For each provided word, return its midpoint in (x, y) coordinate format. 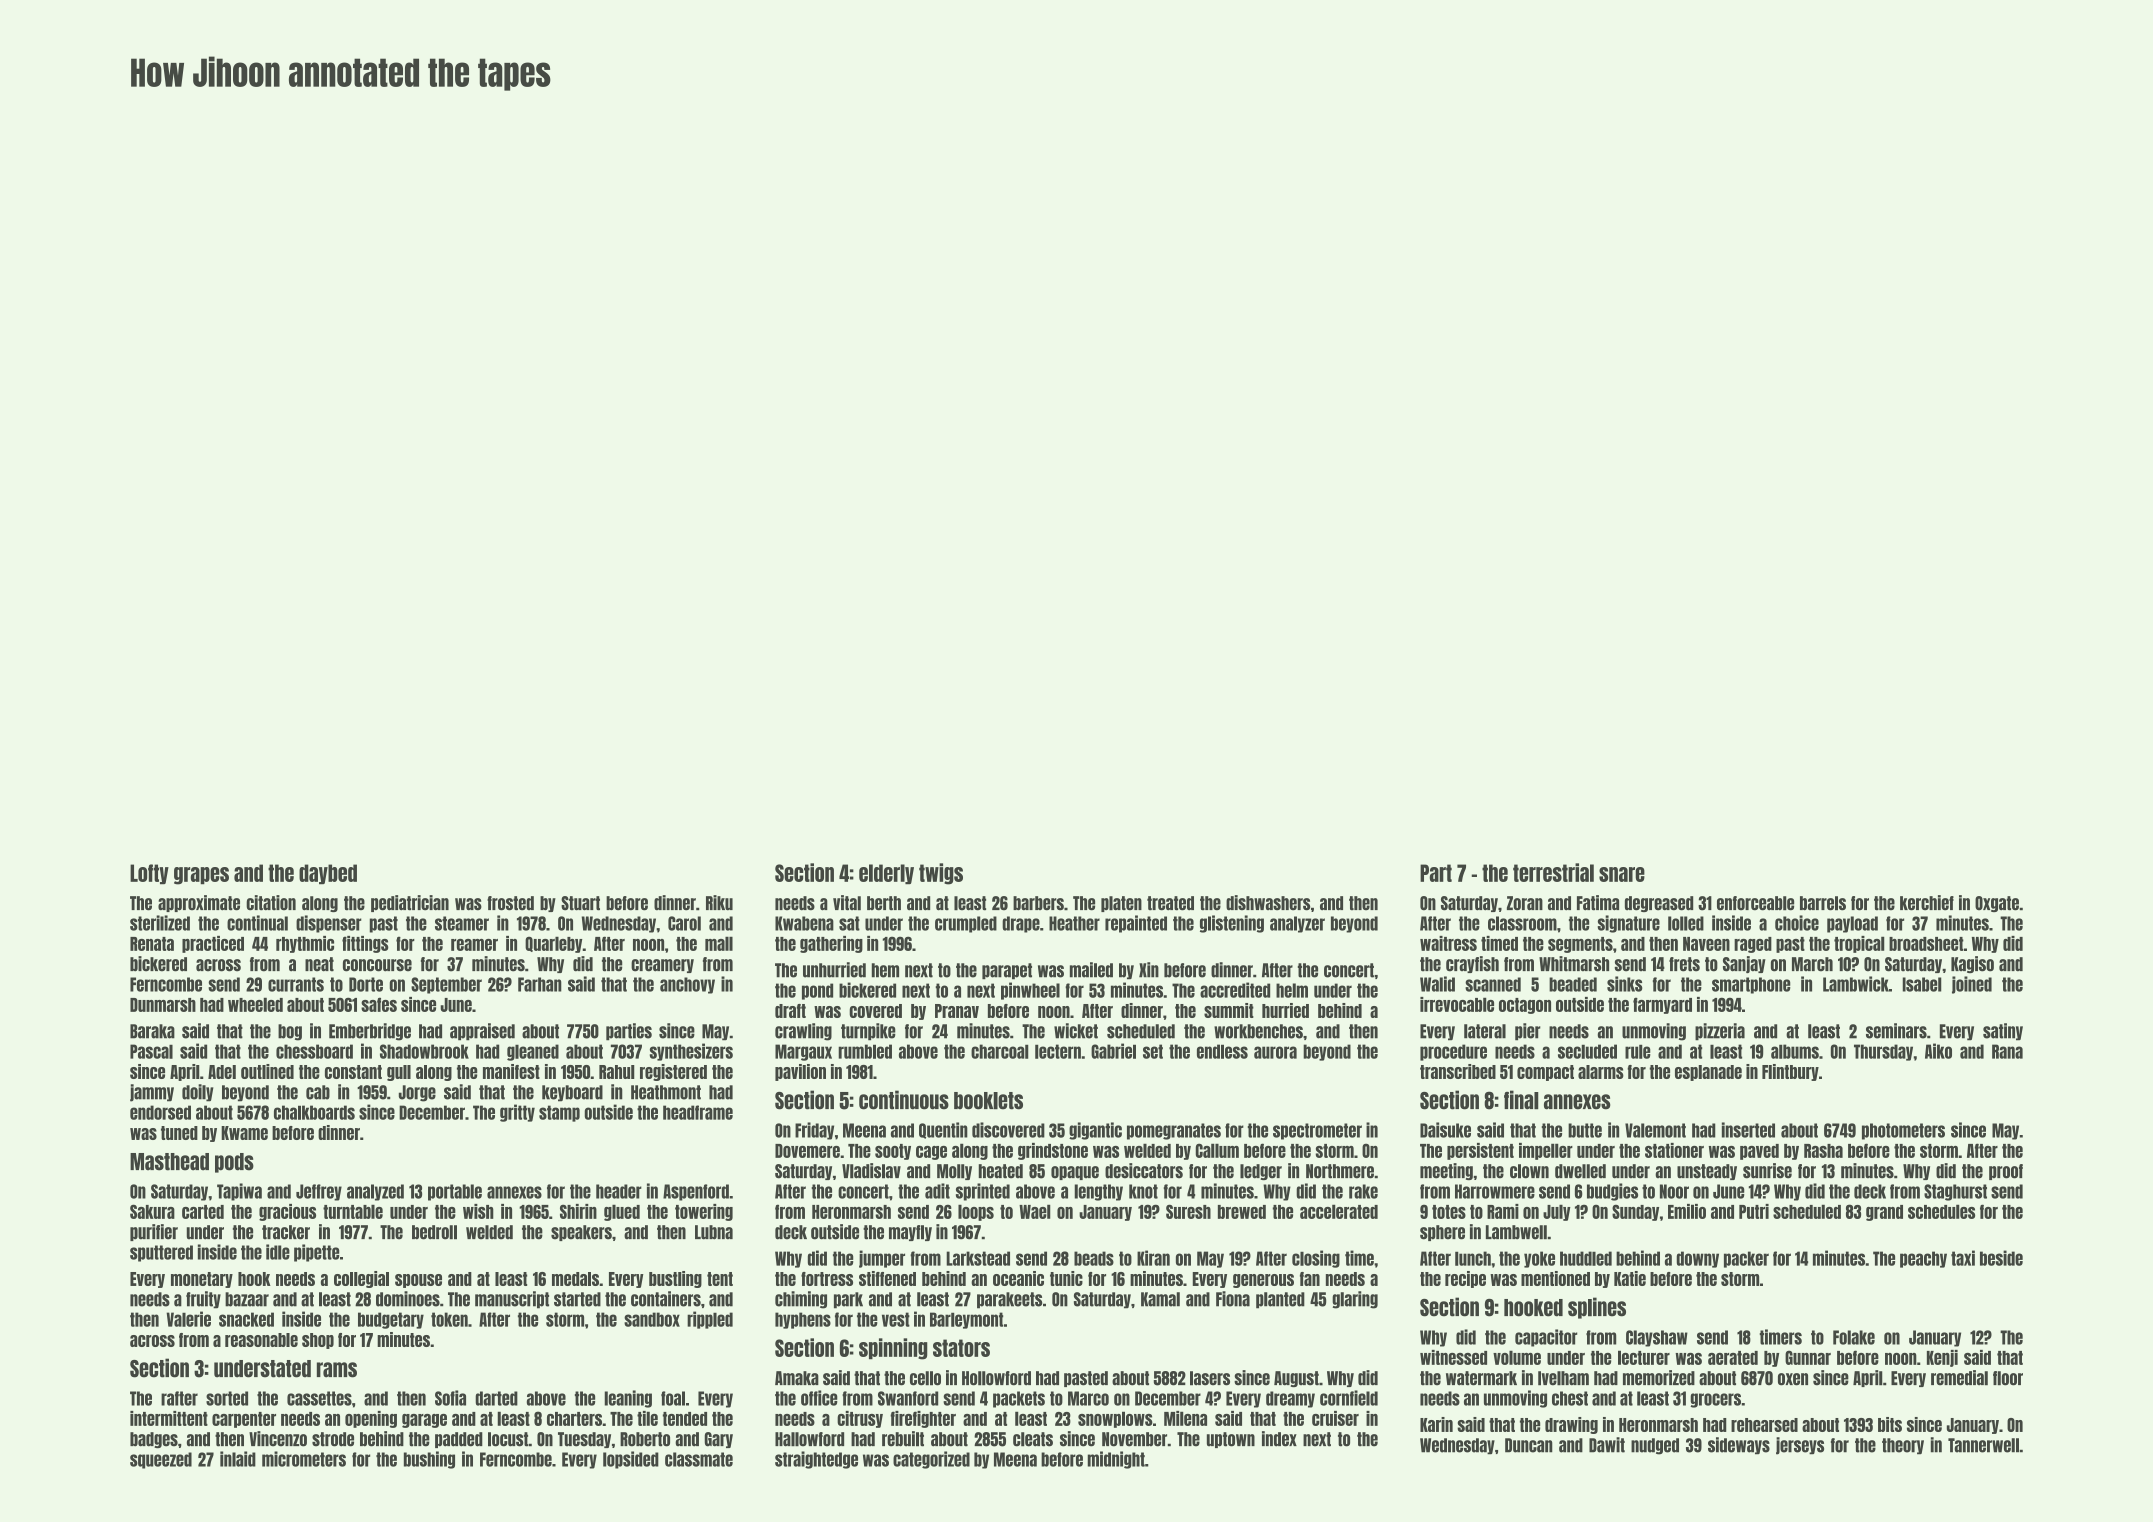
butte (1585, 1130)
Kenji (1942, 1358)
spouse (418, 1281)
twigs (941, 874)
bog (290, 1032)
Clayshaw (1657, 1338)
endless (1222, 1051)
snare (1622, 874)
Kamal (1160, 1299)
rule (1638, 1051)
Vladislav (871, 1171)
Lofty (149, 874)
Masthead (169, 1162)
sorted (227, 1398)
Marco (1088, 1398)
